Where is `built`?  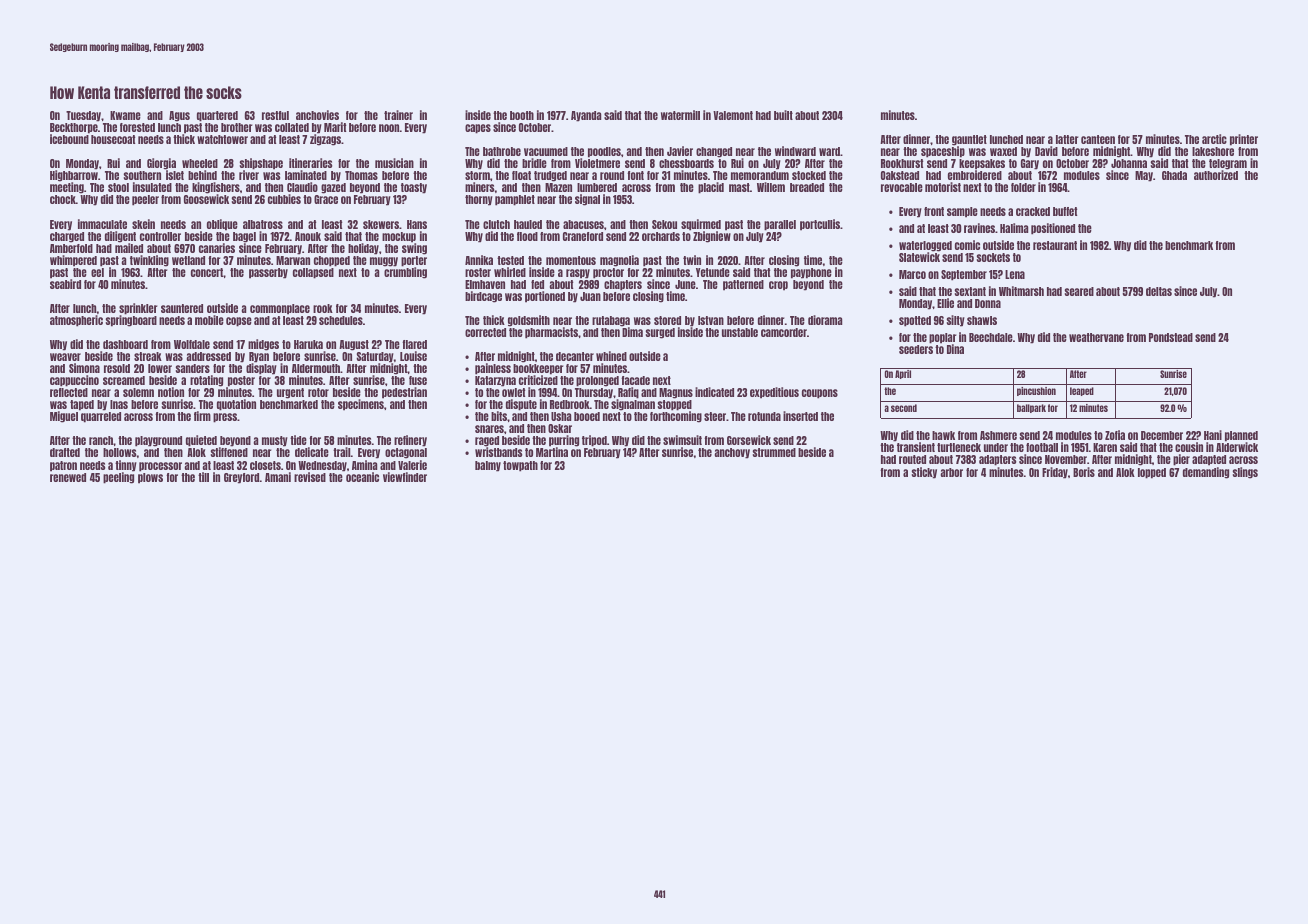 built is located at coordinates (783, 115).
